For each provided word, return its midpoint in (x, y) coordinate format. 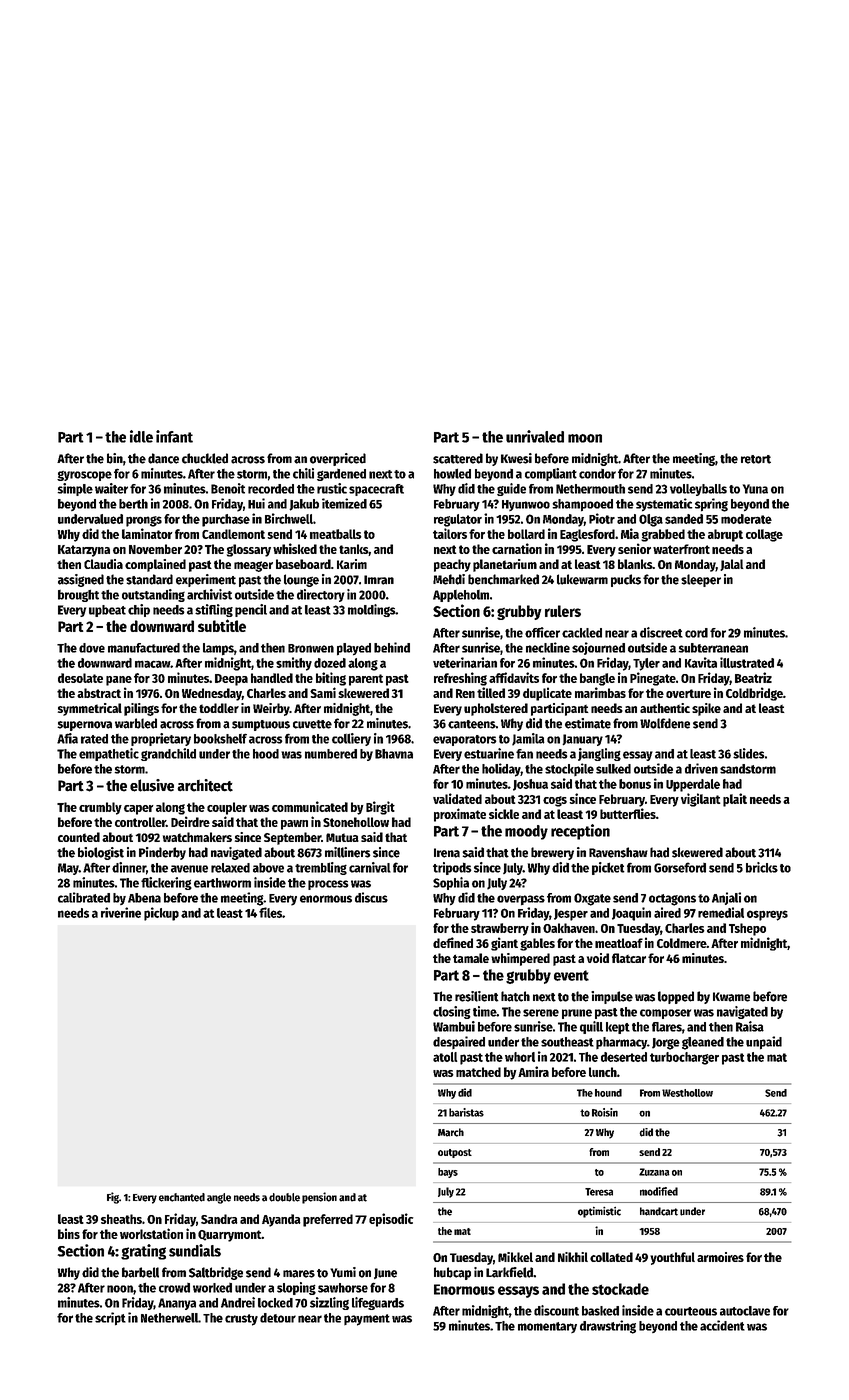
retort (756, 459)
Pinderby (162, 853)
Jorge (666, 1044)
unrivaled (535, 436)
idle (141, 436)
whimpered (520, 959)
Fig (113, 1198)
